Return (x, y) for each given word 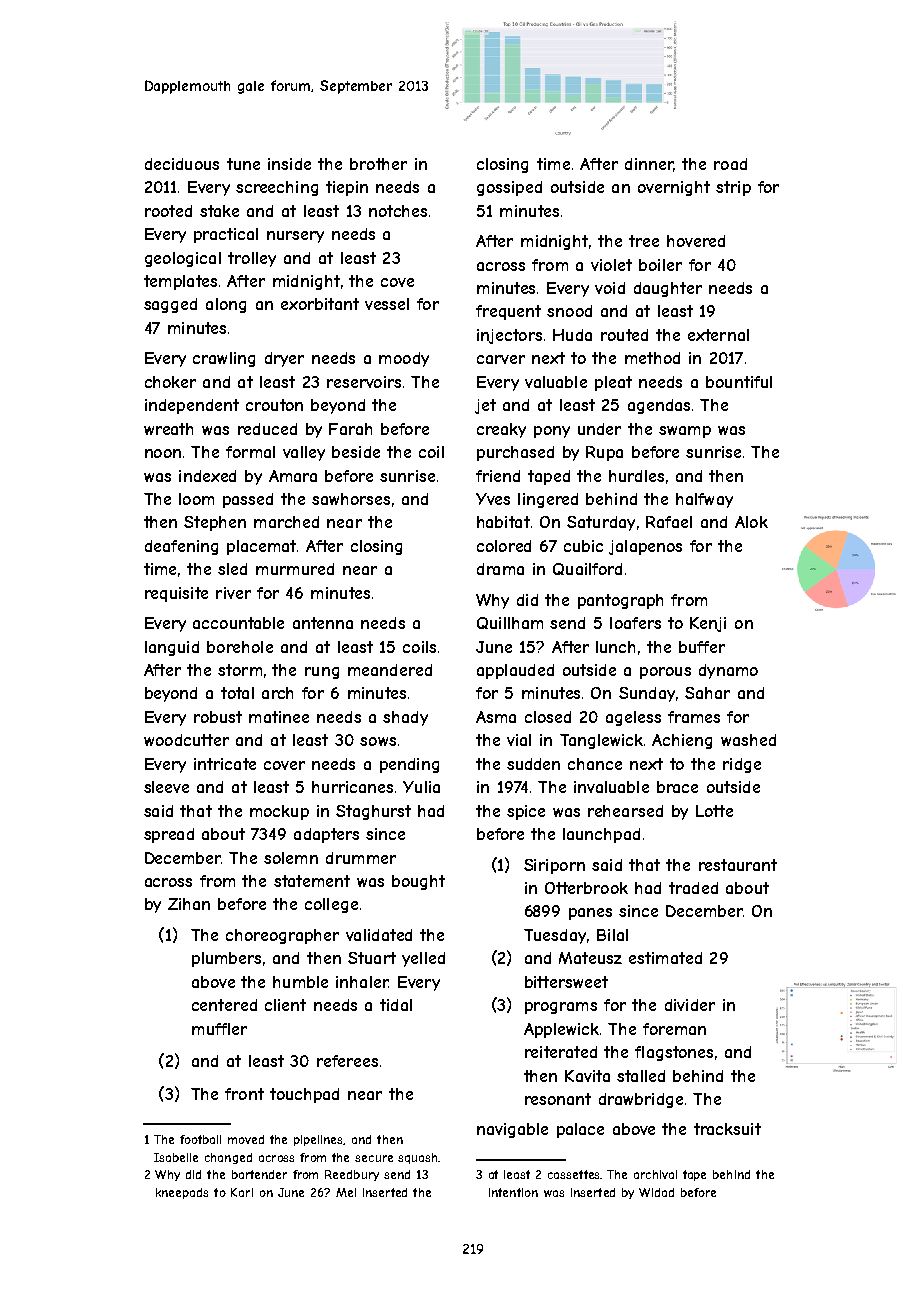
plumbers (226, 959)
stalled (641, 1076)
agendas (659, 406)
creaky (501, 430)
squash (417, 1158)
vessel (387, 304)
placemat (261, 547)
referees (347, 1061)
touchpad (304, 1095)
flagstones (674, 1053)
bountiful (739, 382)
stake (219, 211)
